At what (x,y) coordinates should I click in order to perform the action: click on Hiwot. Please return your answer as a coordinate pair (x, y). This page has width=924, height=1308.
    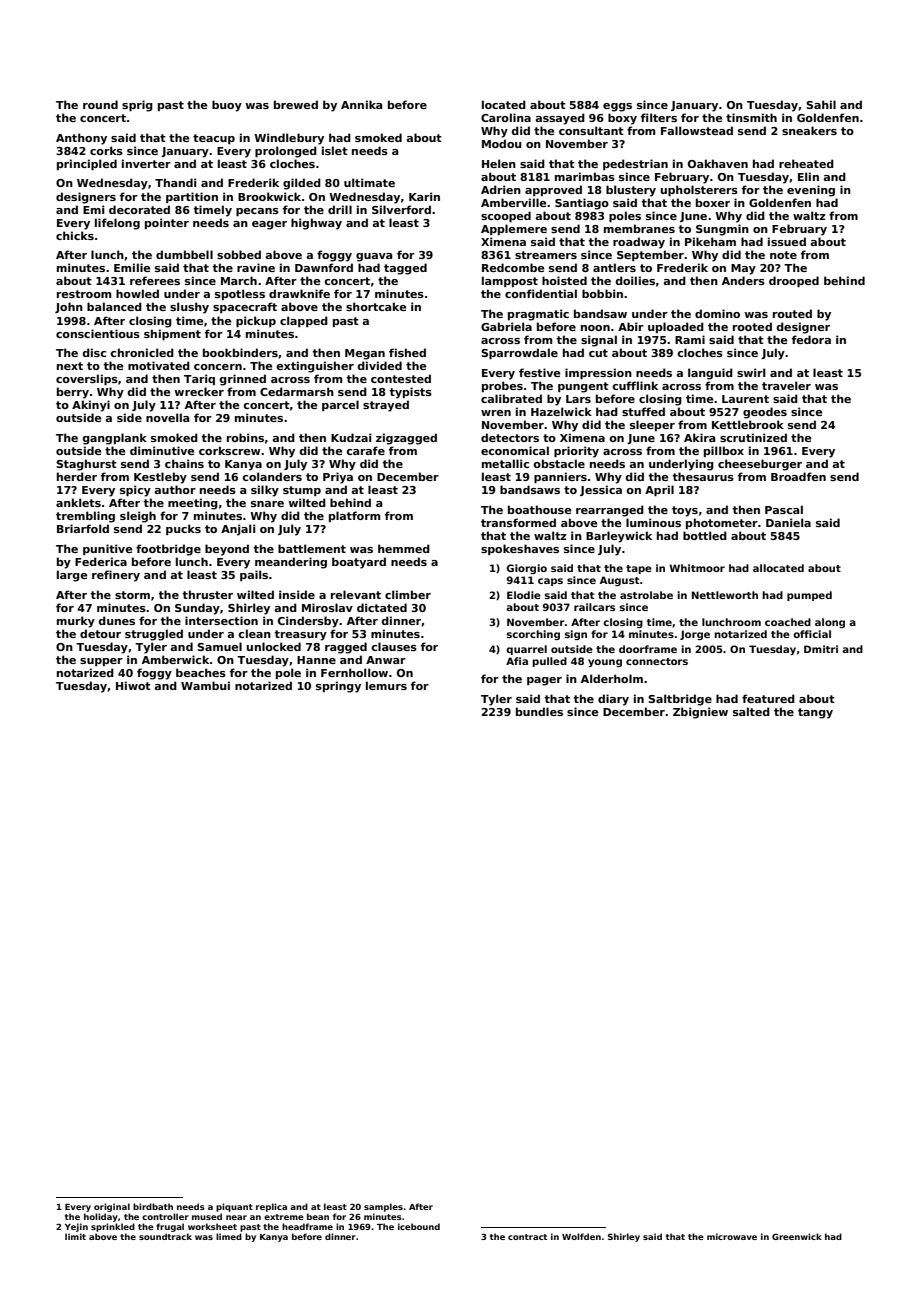
    Looking at the image, I should click on (133, 685).
